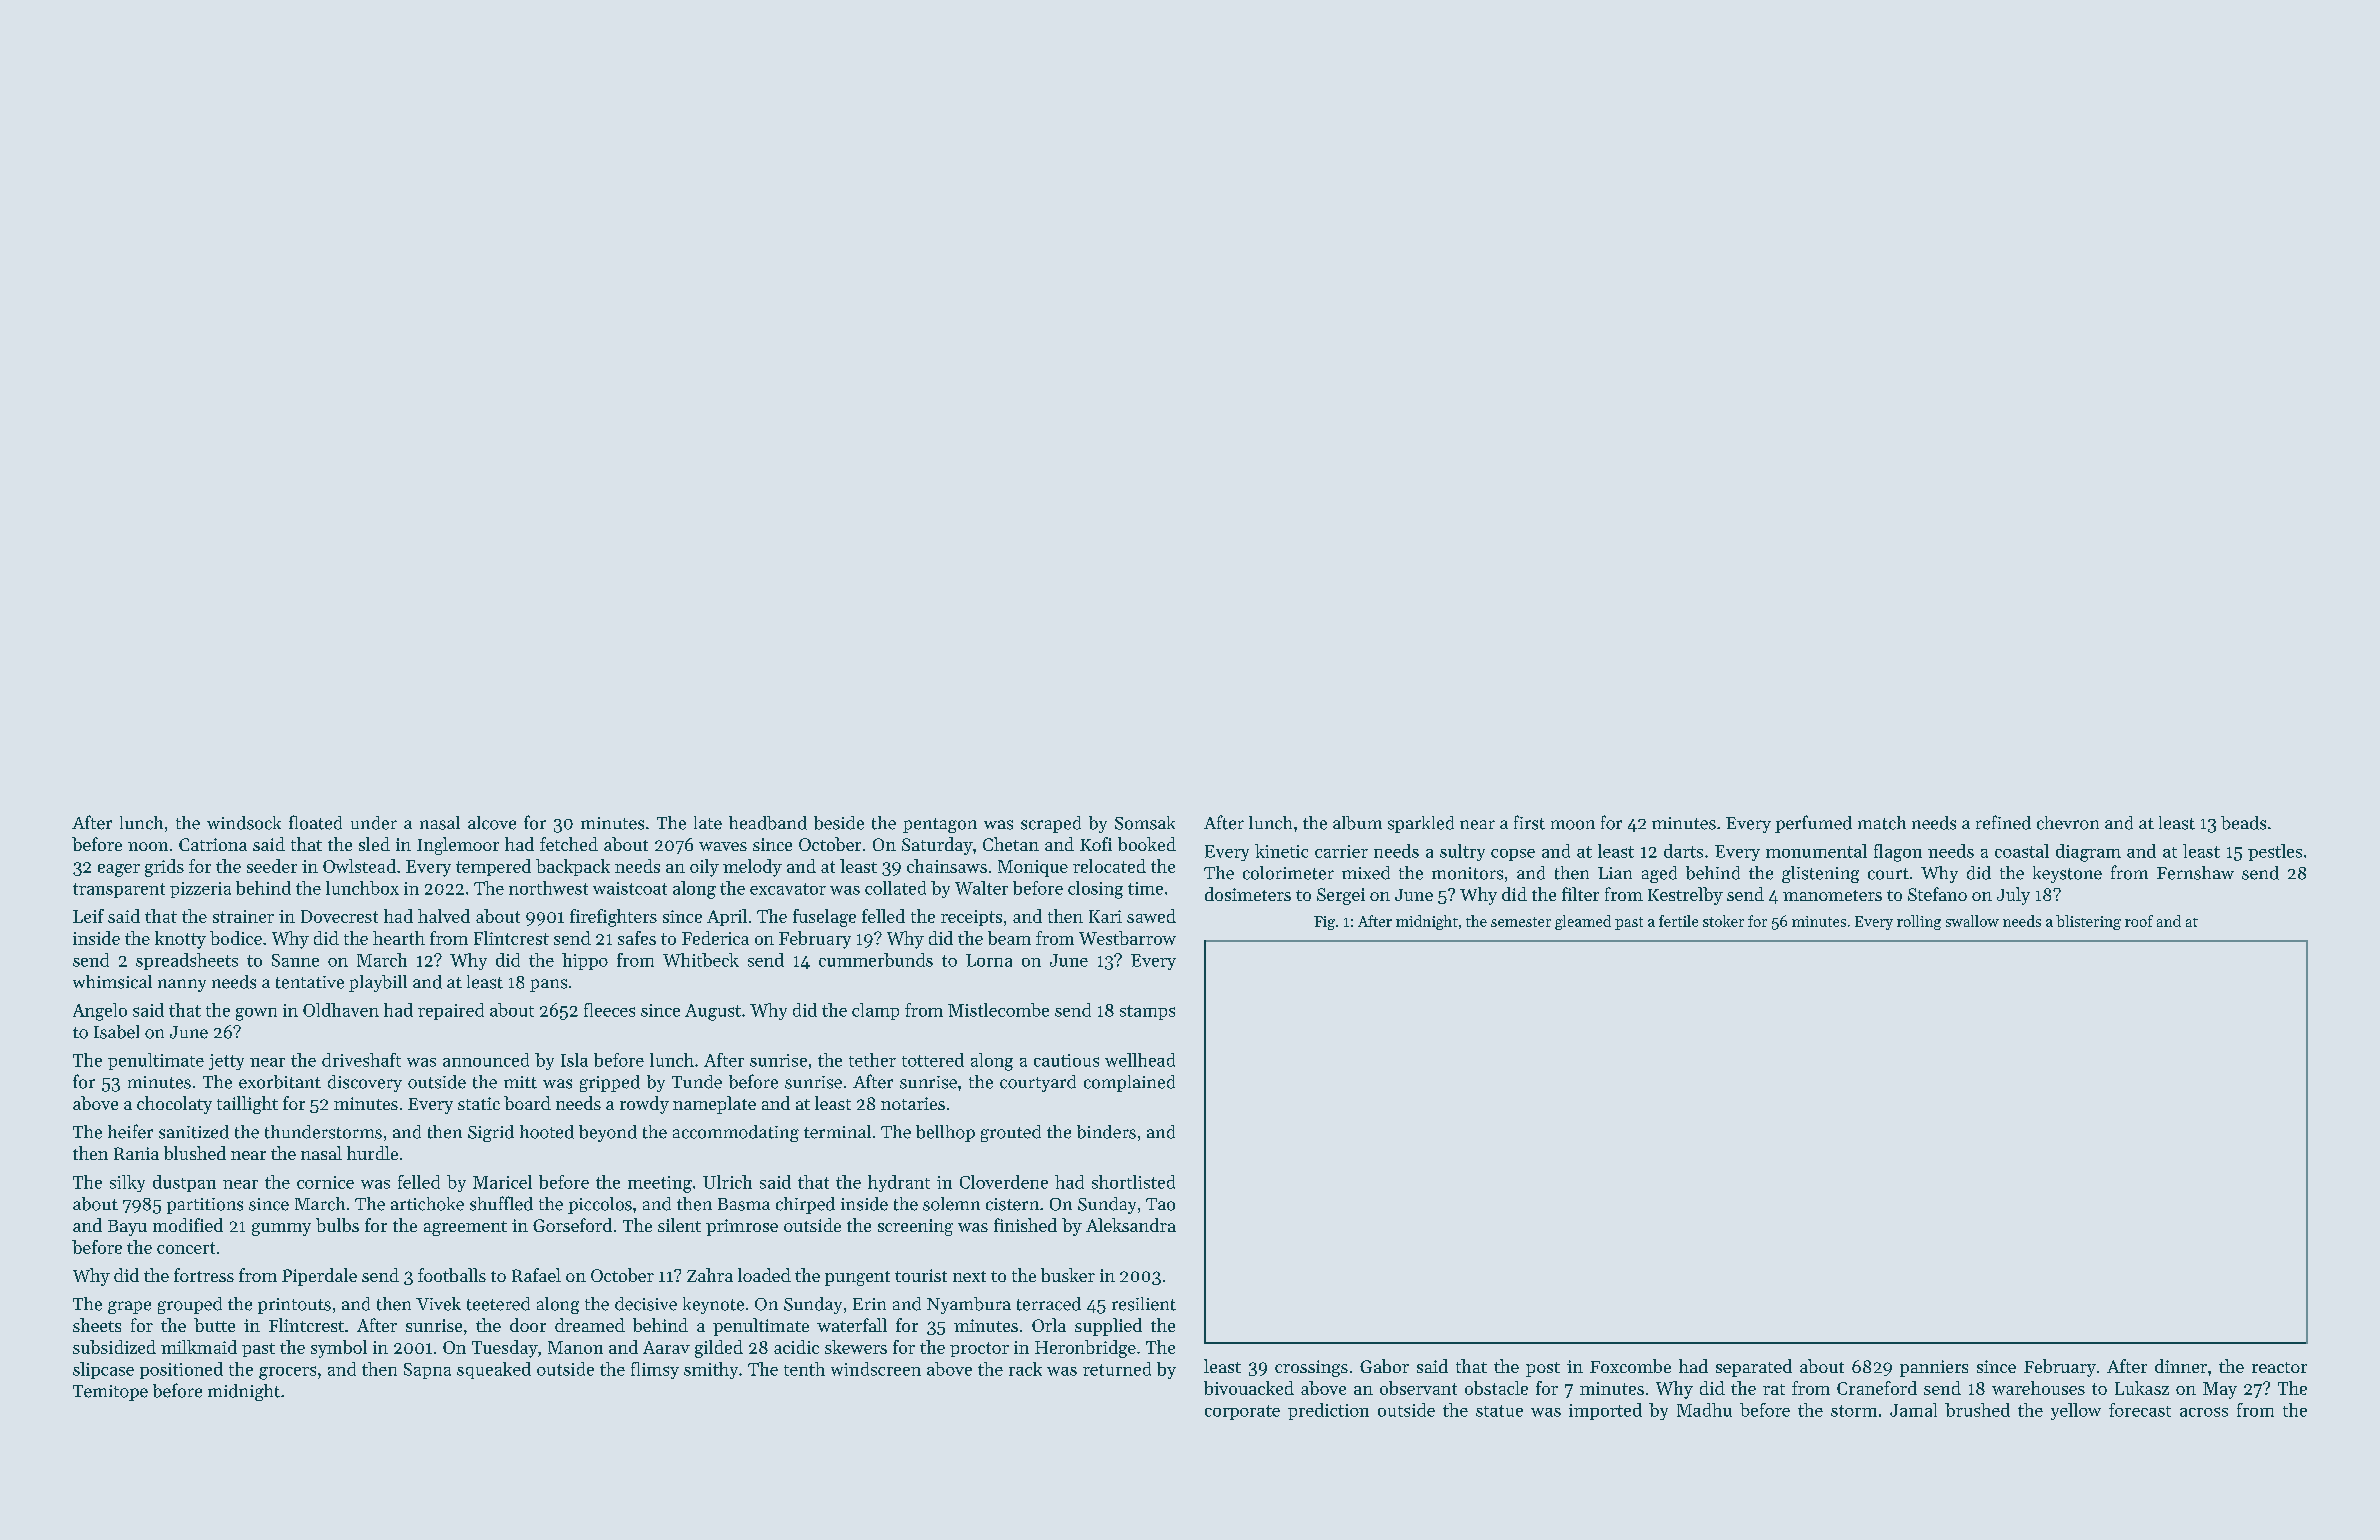  Describe the element at coordinates (359, 866) in the page. I see `Owlstead` at that location.
